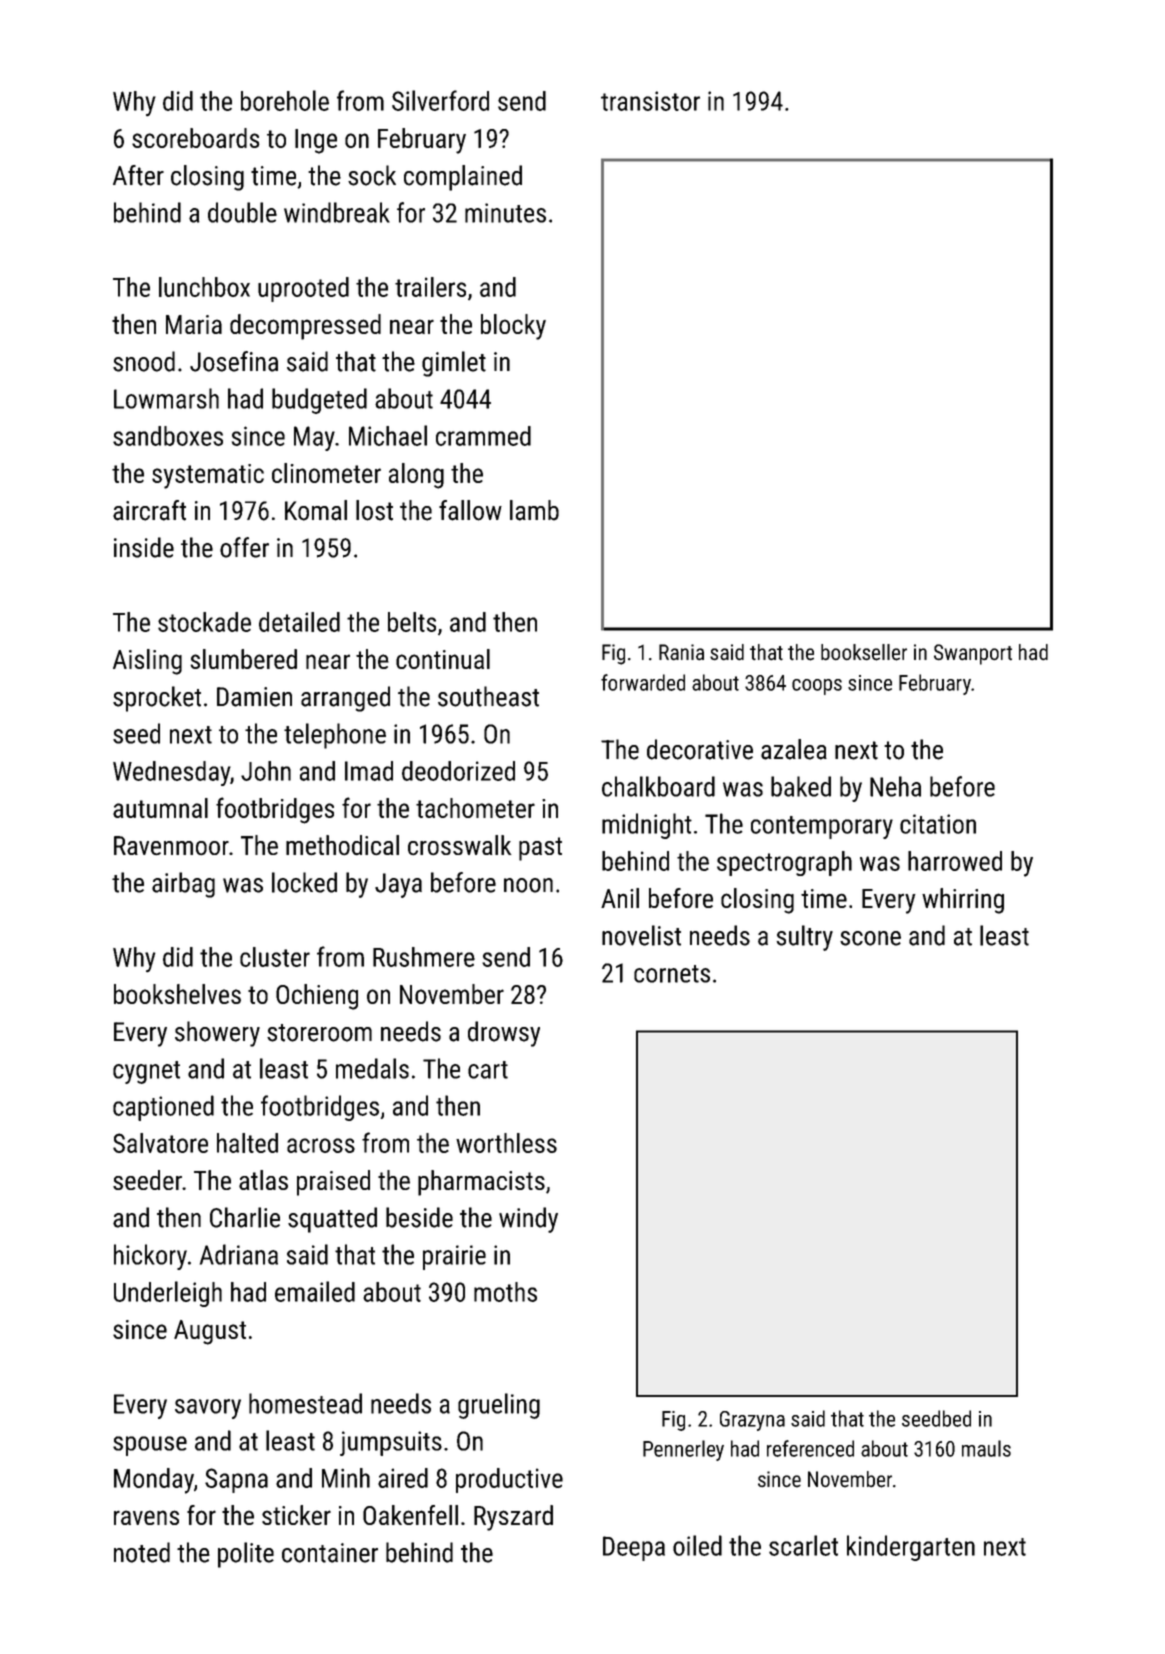  Describe the element at coordinates (805, 938) in the image. I see `sultry` at that location.
